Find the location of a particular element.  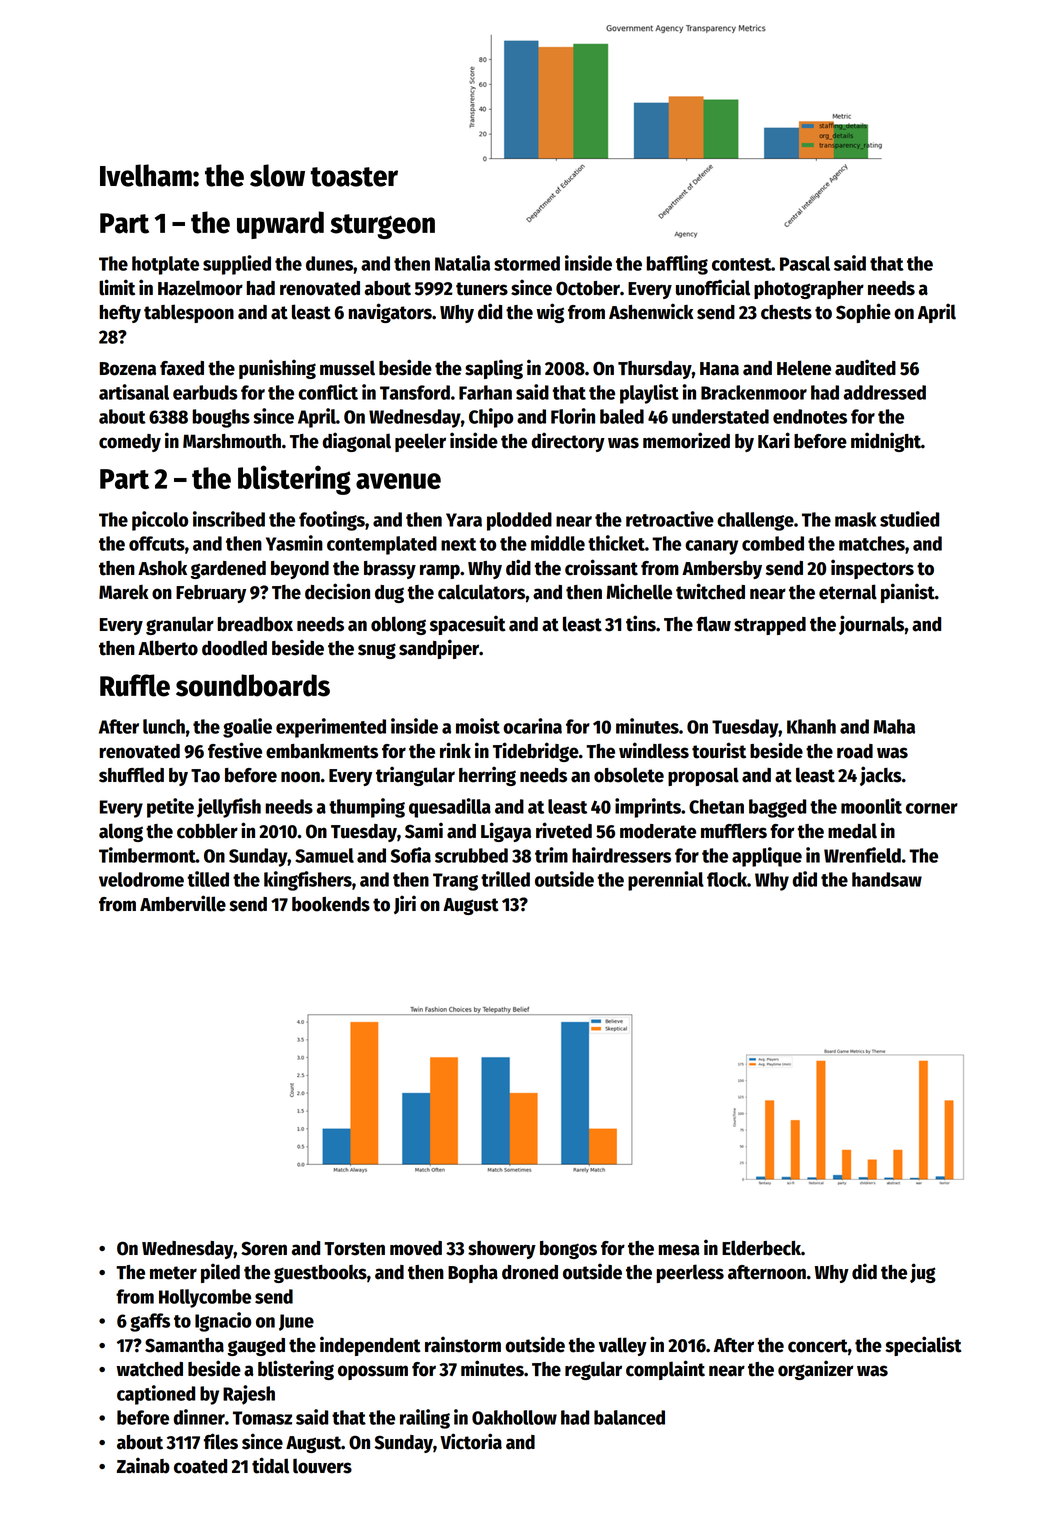

mesa is located at coordinates (679, 1250).
